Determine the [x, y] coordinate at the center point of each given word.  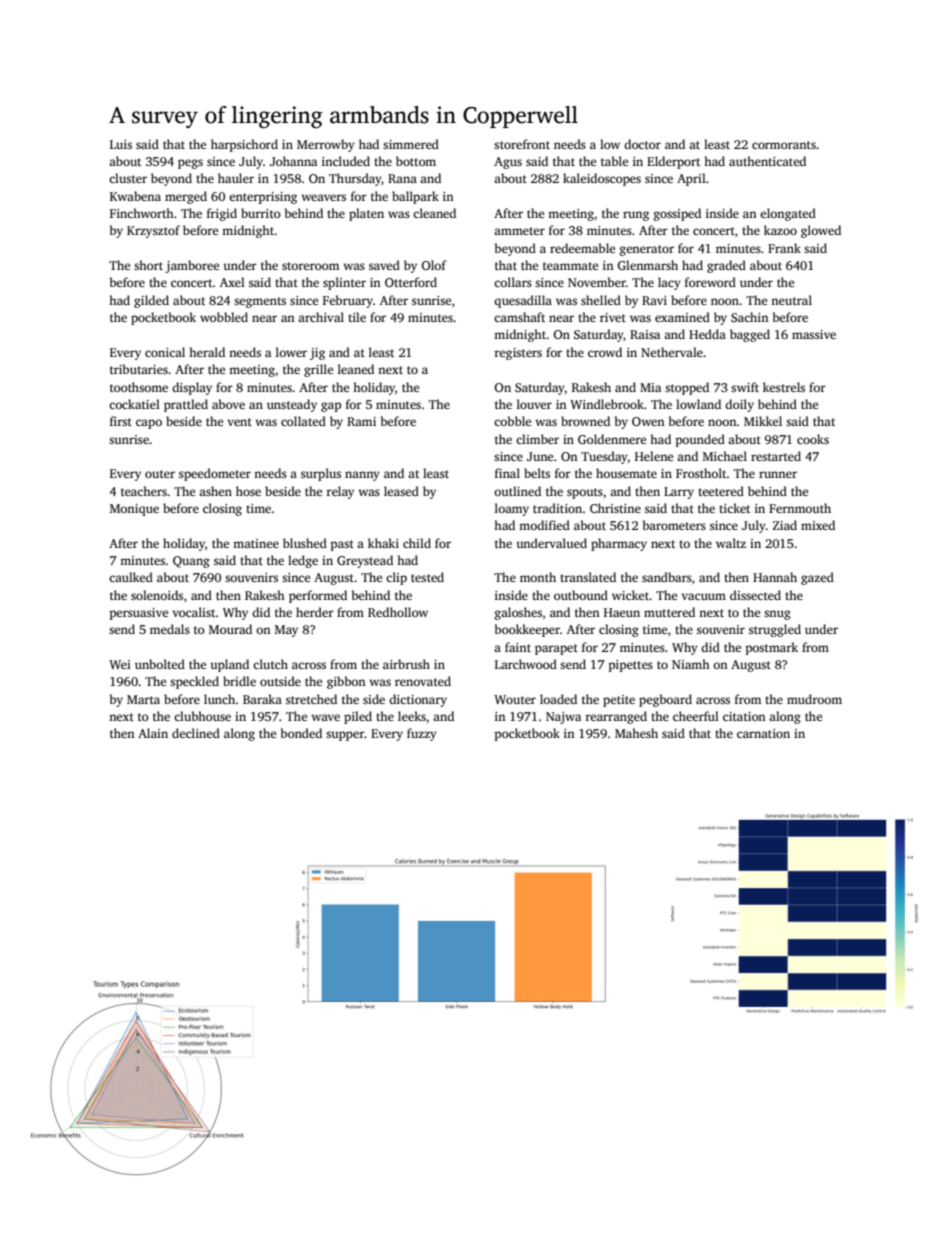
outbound [581, 595]
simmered [411, 144]
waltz [731, 543]
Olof [434, 265]
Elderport [673, 162]
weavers [323, 197]
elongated [788, 214]
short [148, 265]
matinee [256, 543]
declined [196, 733]
